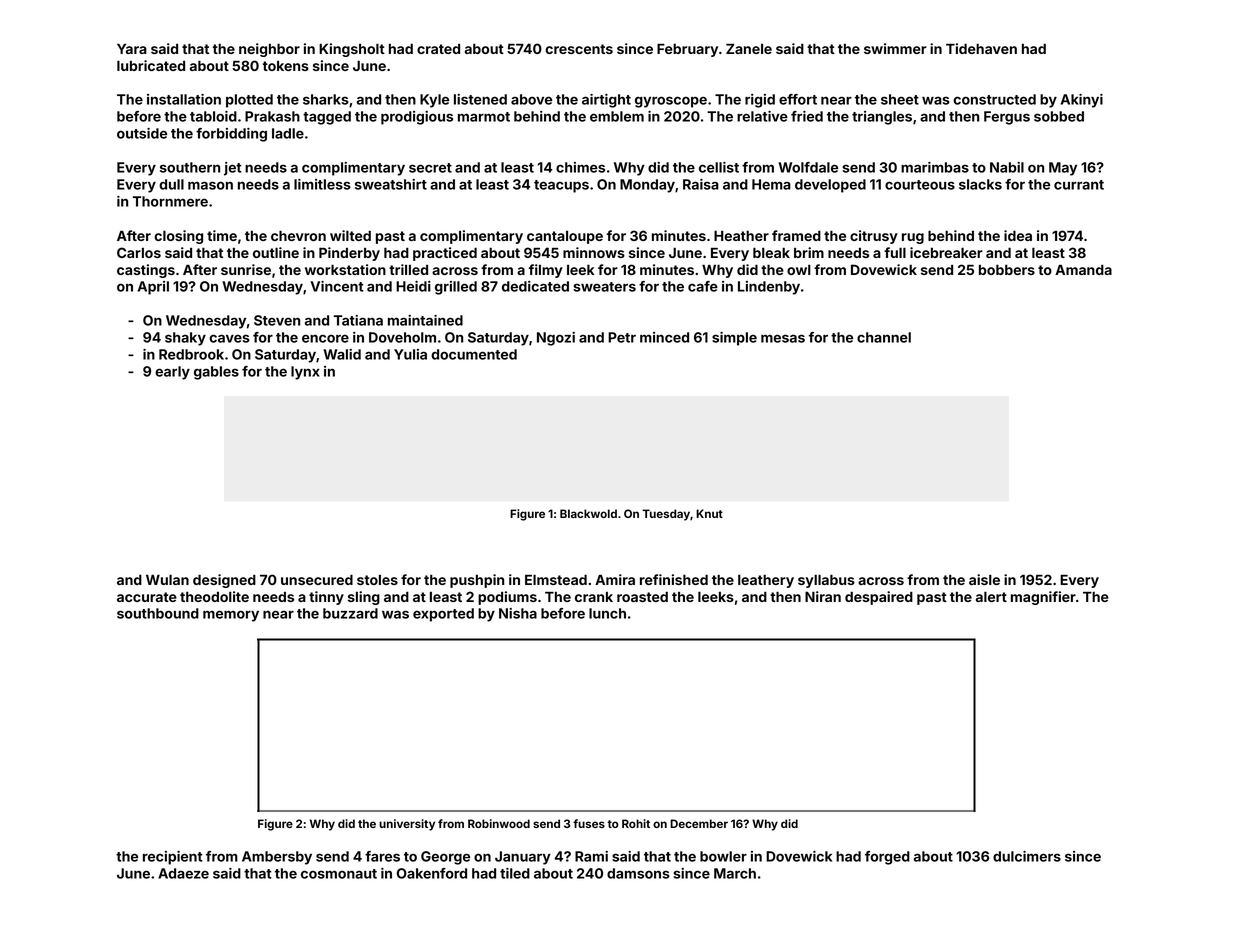  Describe the element at coordinates (173, 858) in the screenshot. I see `recipient` at that location.
